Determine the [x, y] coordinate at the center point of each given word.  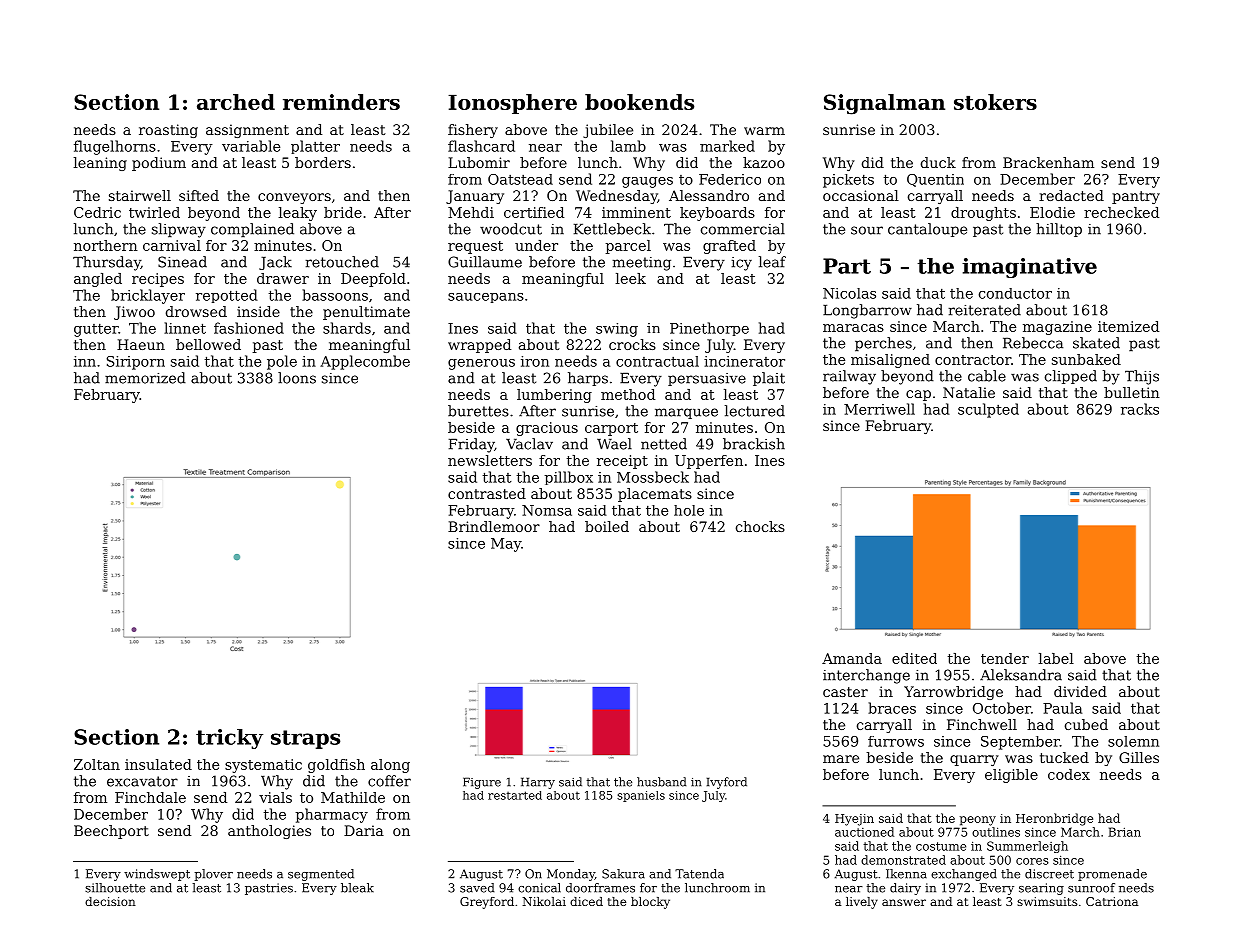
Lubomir [479, 162]
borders [323, 162]
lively [862, 903]
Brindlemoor [494, 526]
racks [1140, 409]
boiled [607, 526]
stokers [995, 102]
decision [110, 901]
